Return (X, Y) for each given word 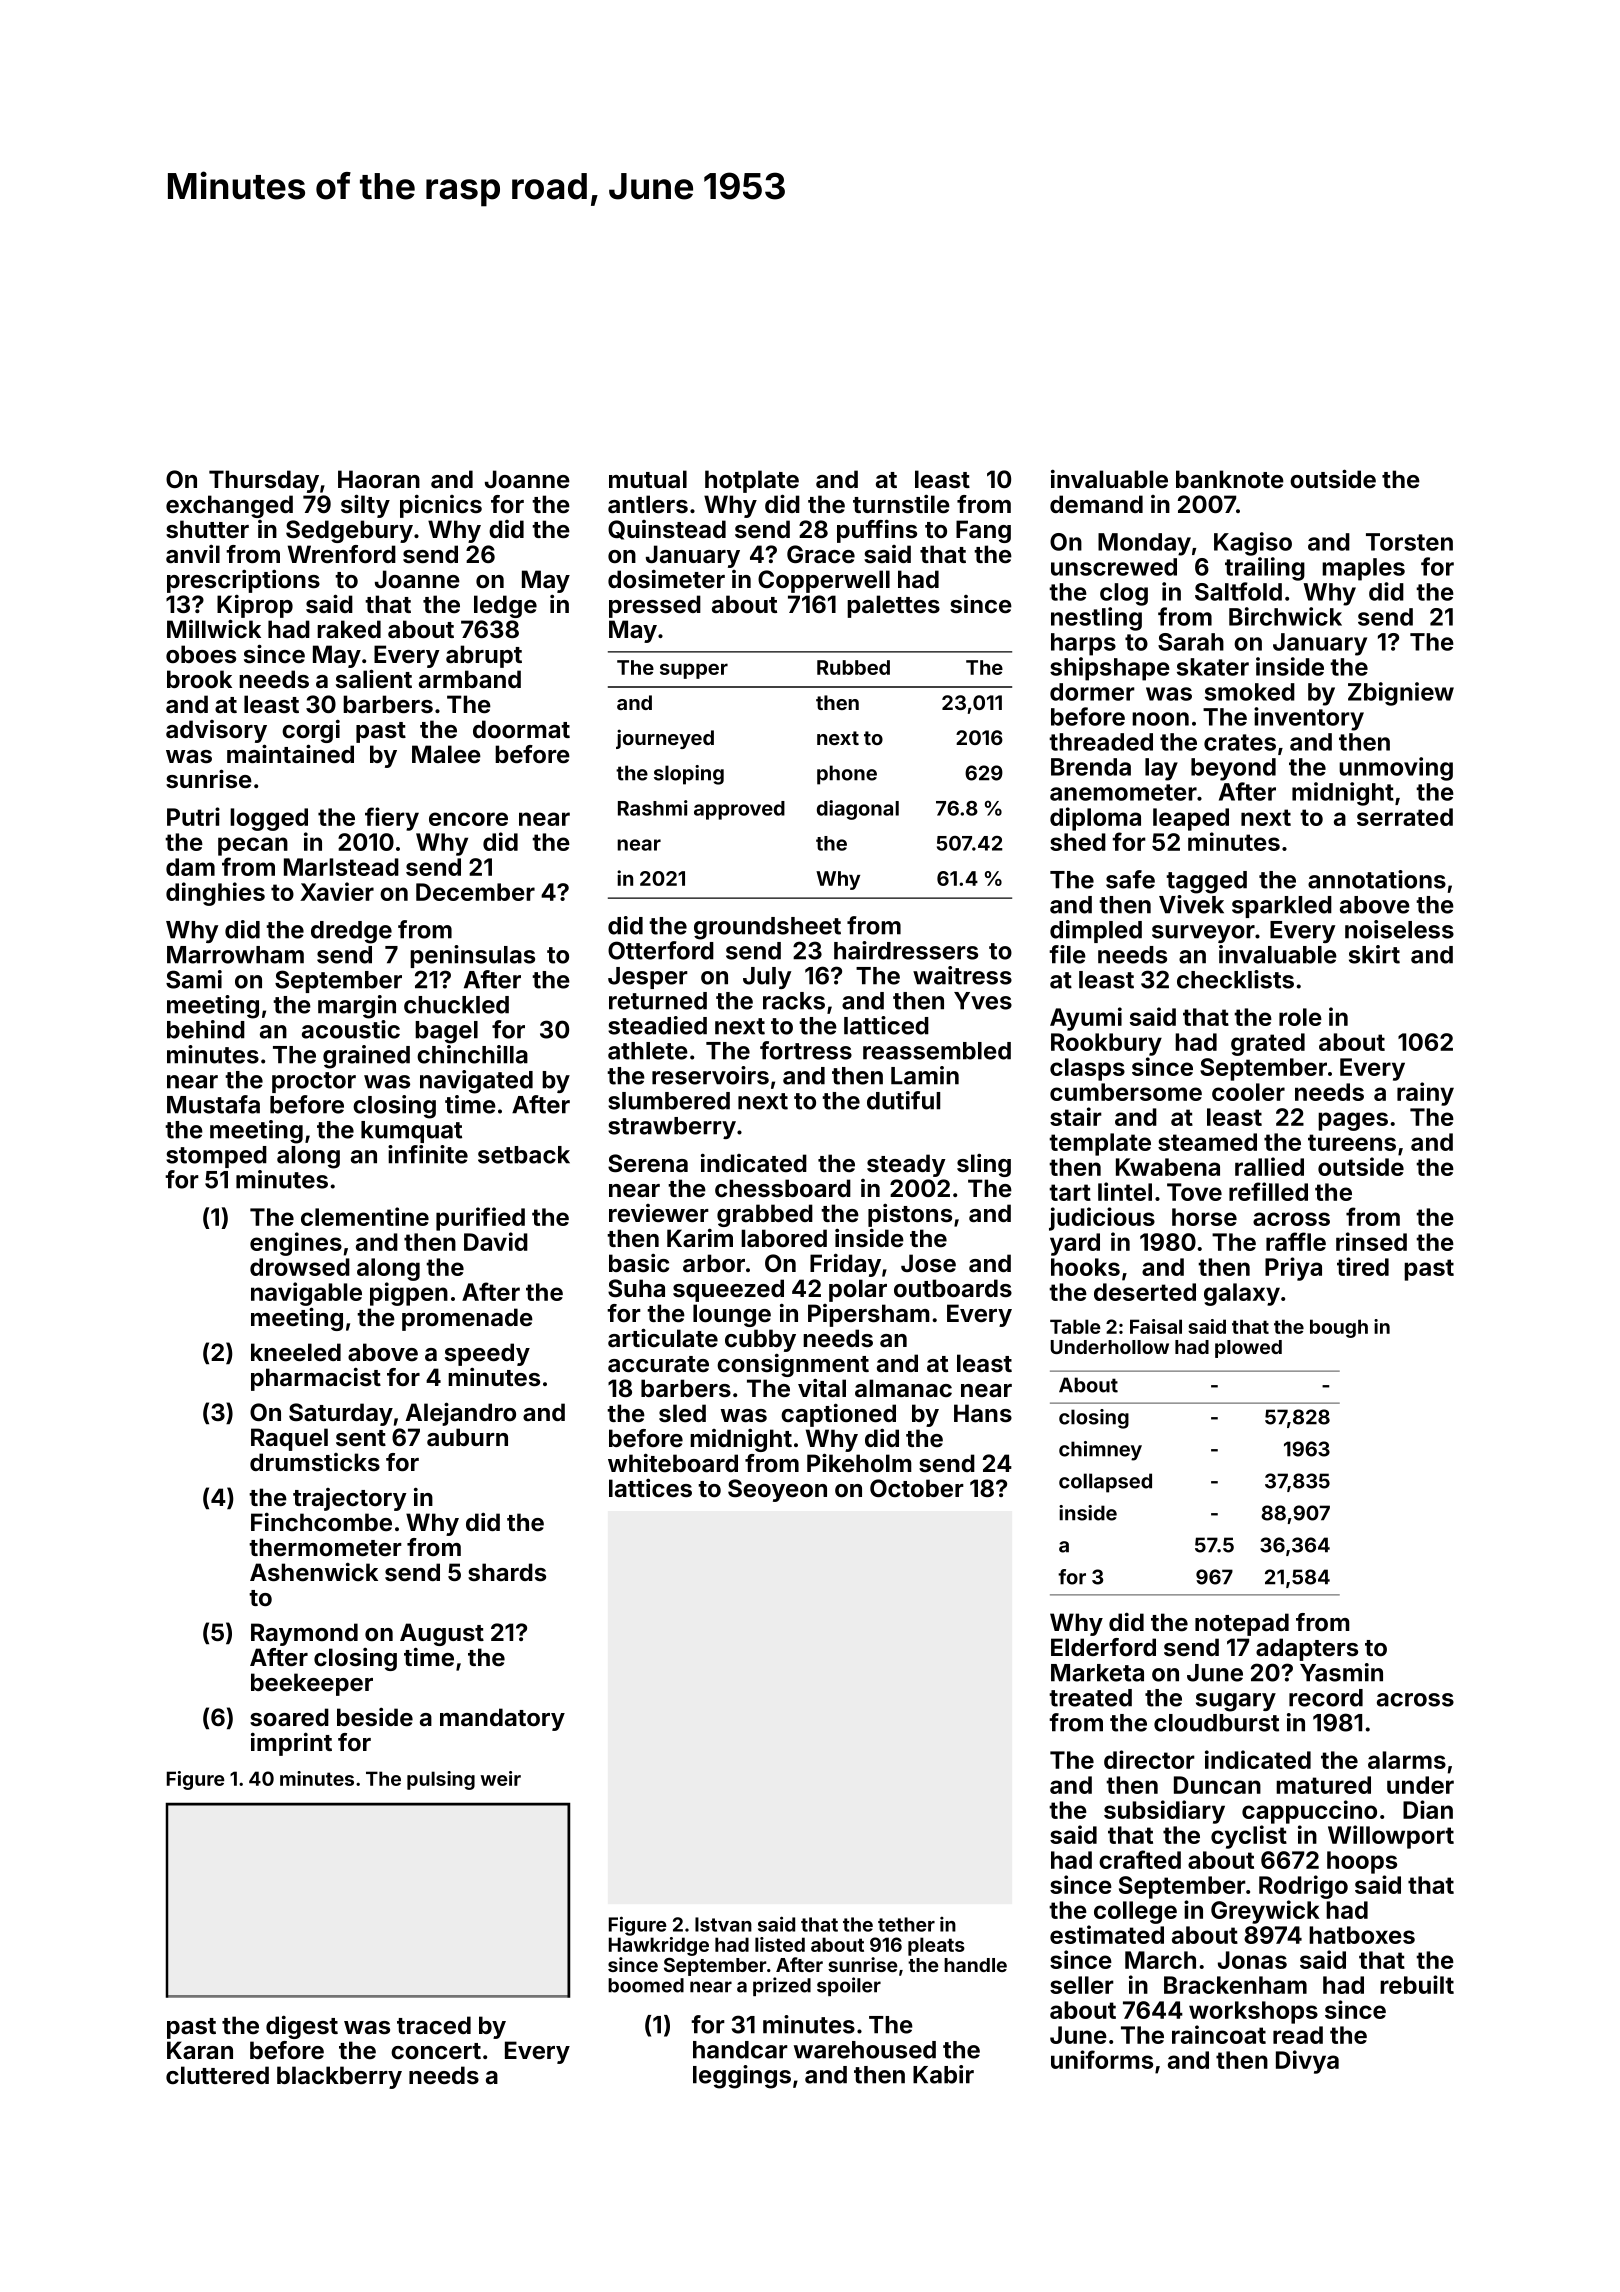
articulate (663, 1337)
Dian (1428, 1809)
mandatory (502, 1719)
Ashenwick (314, 1571)
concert (436, 2051)
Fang (983, 531)
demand (1096, 504)
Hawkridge (659, 1946)
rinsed (1371, 1241)
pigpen (409, 1294)
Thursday (264, 481)
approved (739, 810)
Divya (1307, 2062)
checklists (1235, 979)
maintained (290, 753)
